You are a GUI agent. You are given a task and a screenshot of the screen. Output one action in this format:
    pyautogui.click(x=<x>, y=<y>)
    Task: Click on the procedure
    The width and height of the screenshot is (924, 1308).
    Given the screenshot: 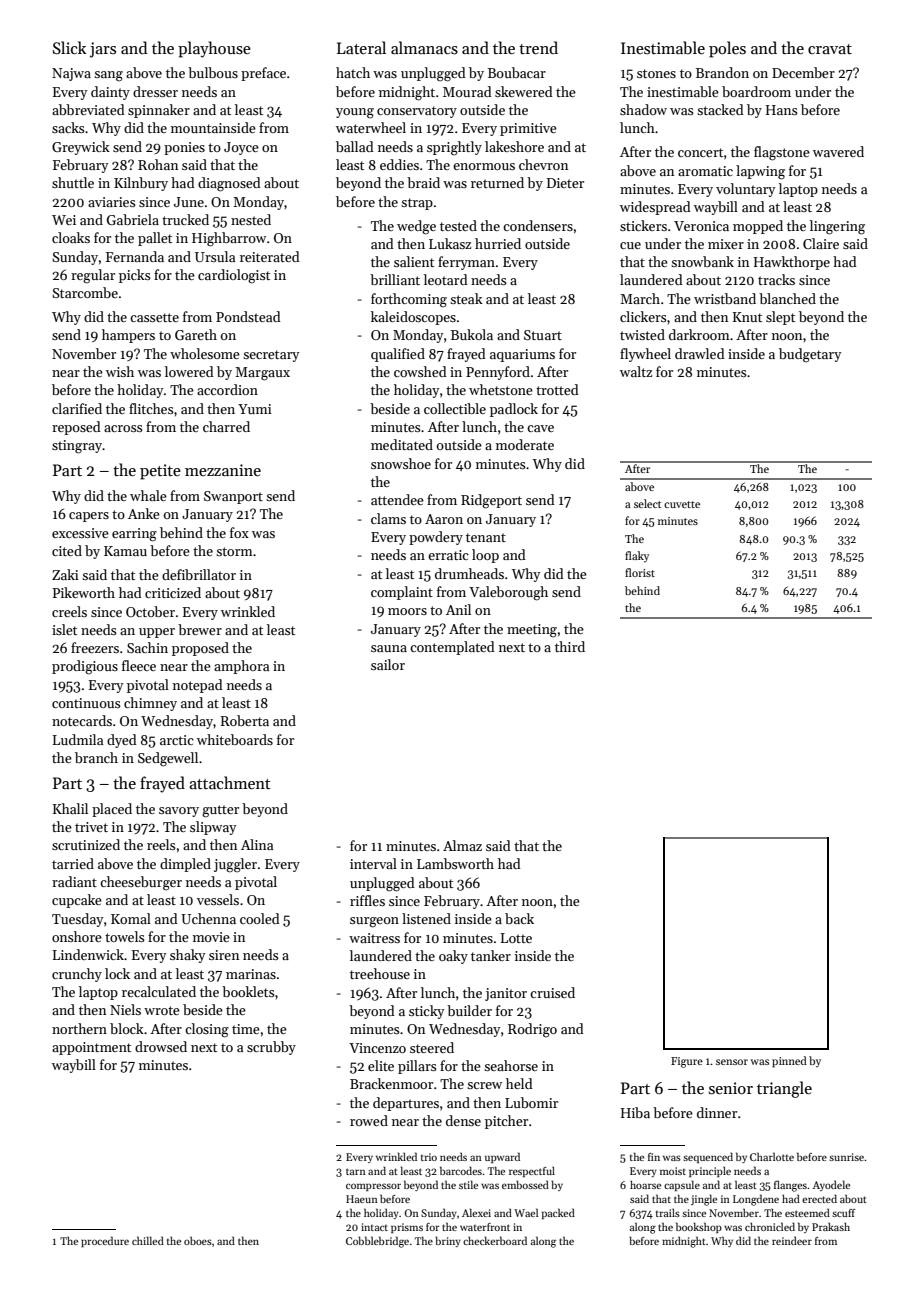 What is the action you would take?
    pyautogui.click(x=105, y=1241)
